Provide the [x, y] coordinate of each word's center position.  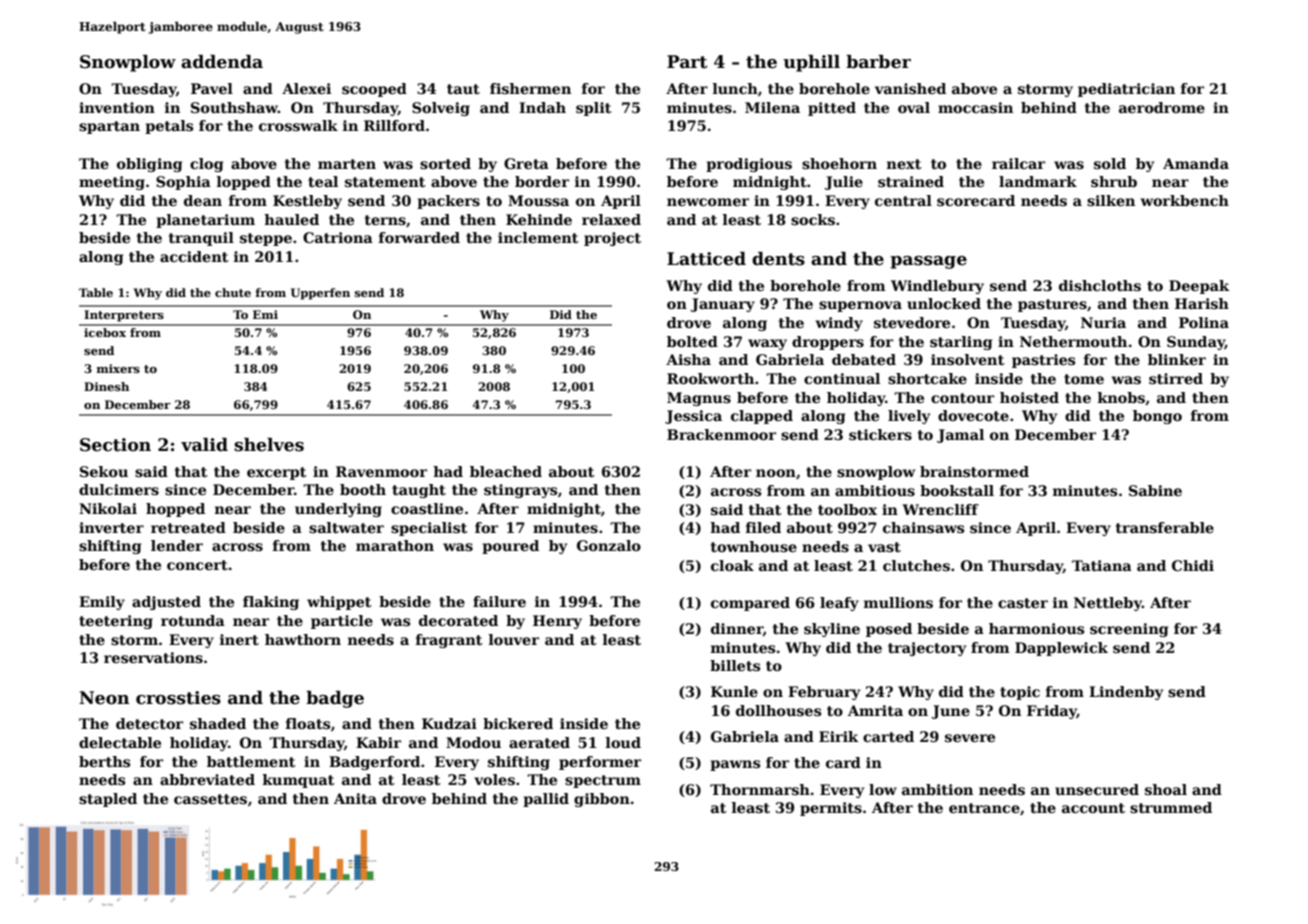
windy [839, 324]
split [594, 109]
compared [750, 604]
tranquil [201, 239]
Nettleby [1108, 604]
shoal [1166, 789]
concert [197, 565]
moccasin [975, 107]
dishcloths [1100, 285]
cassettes [210, 799]
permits [831, 809]
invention [117, 107]
